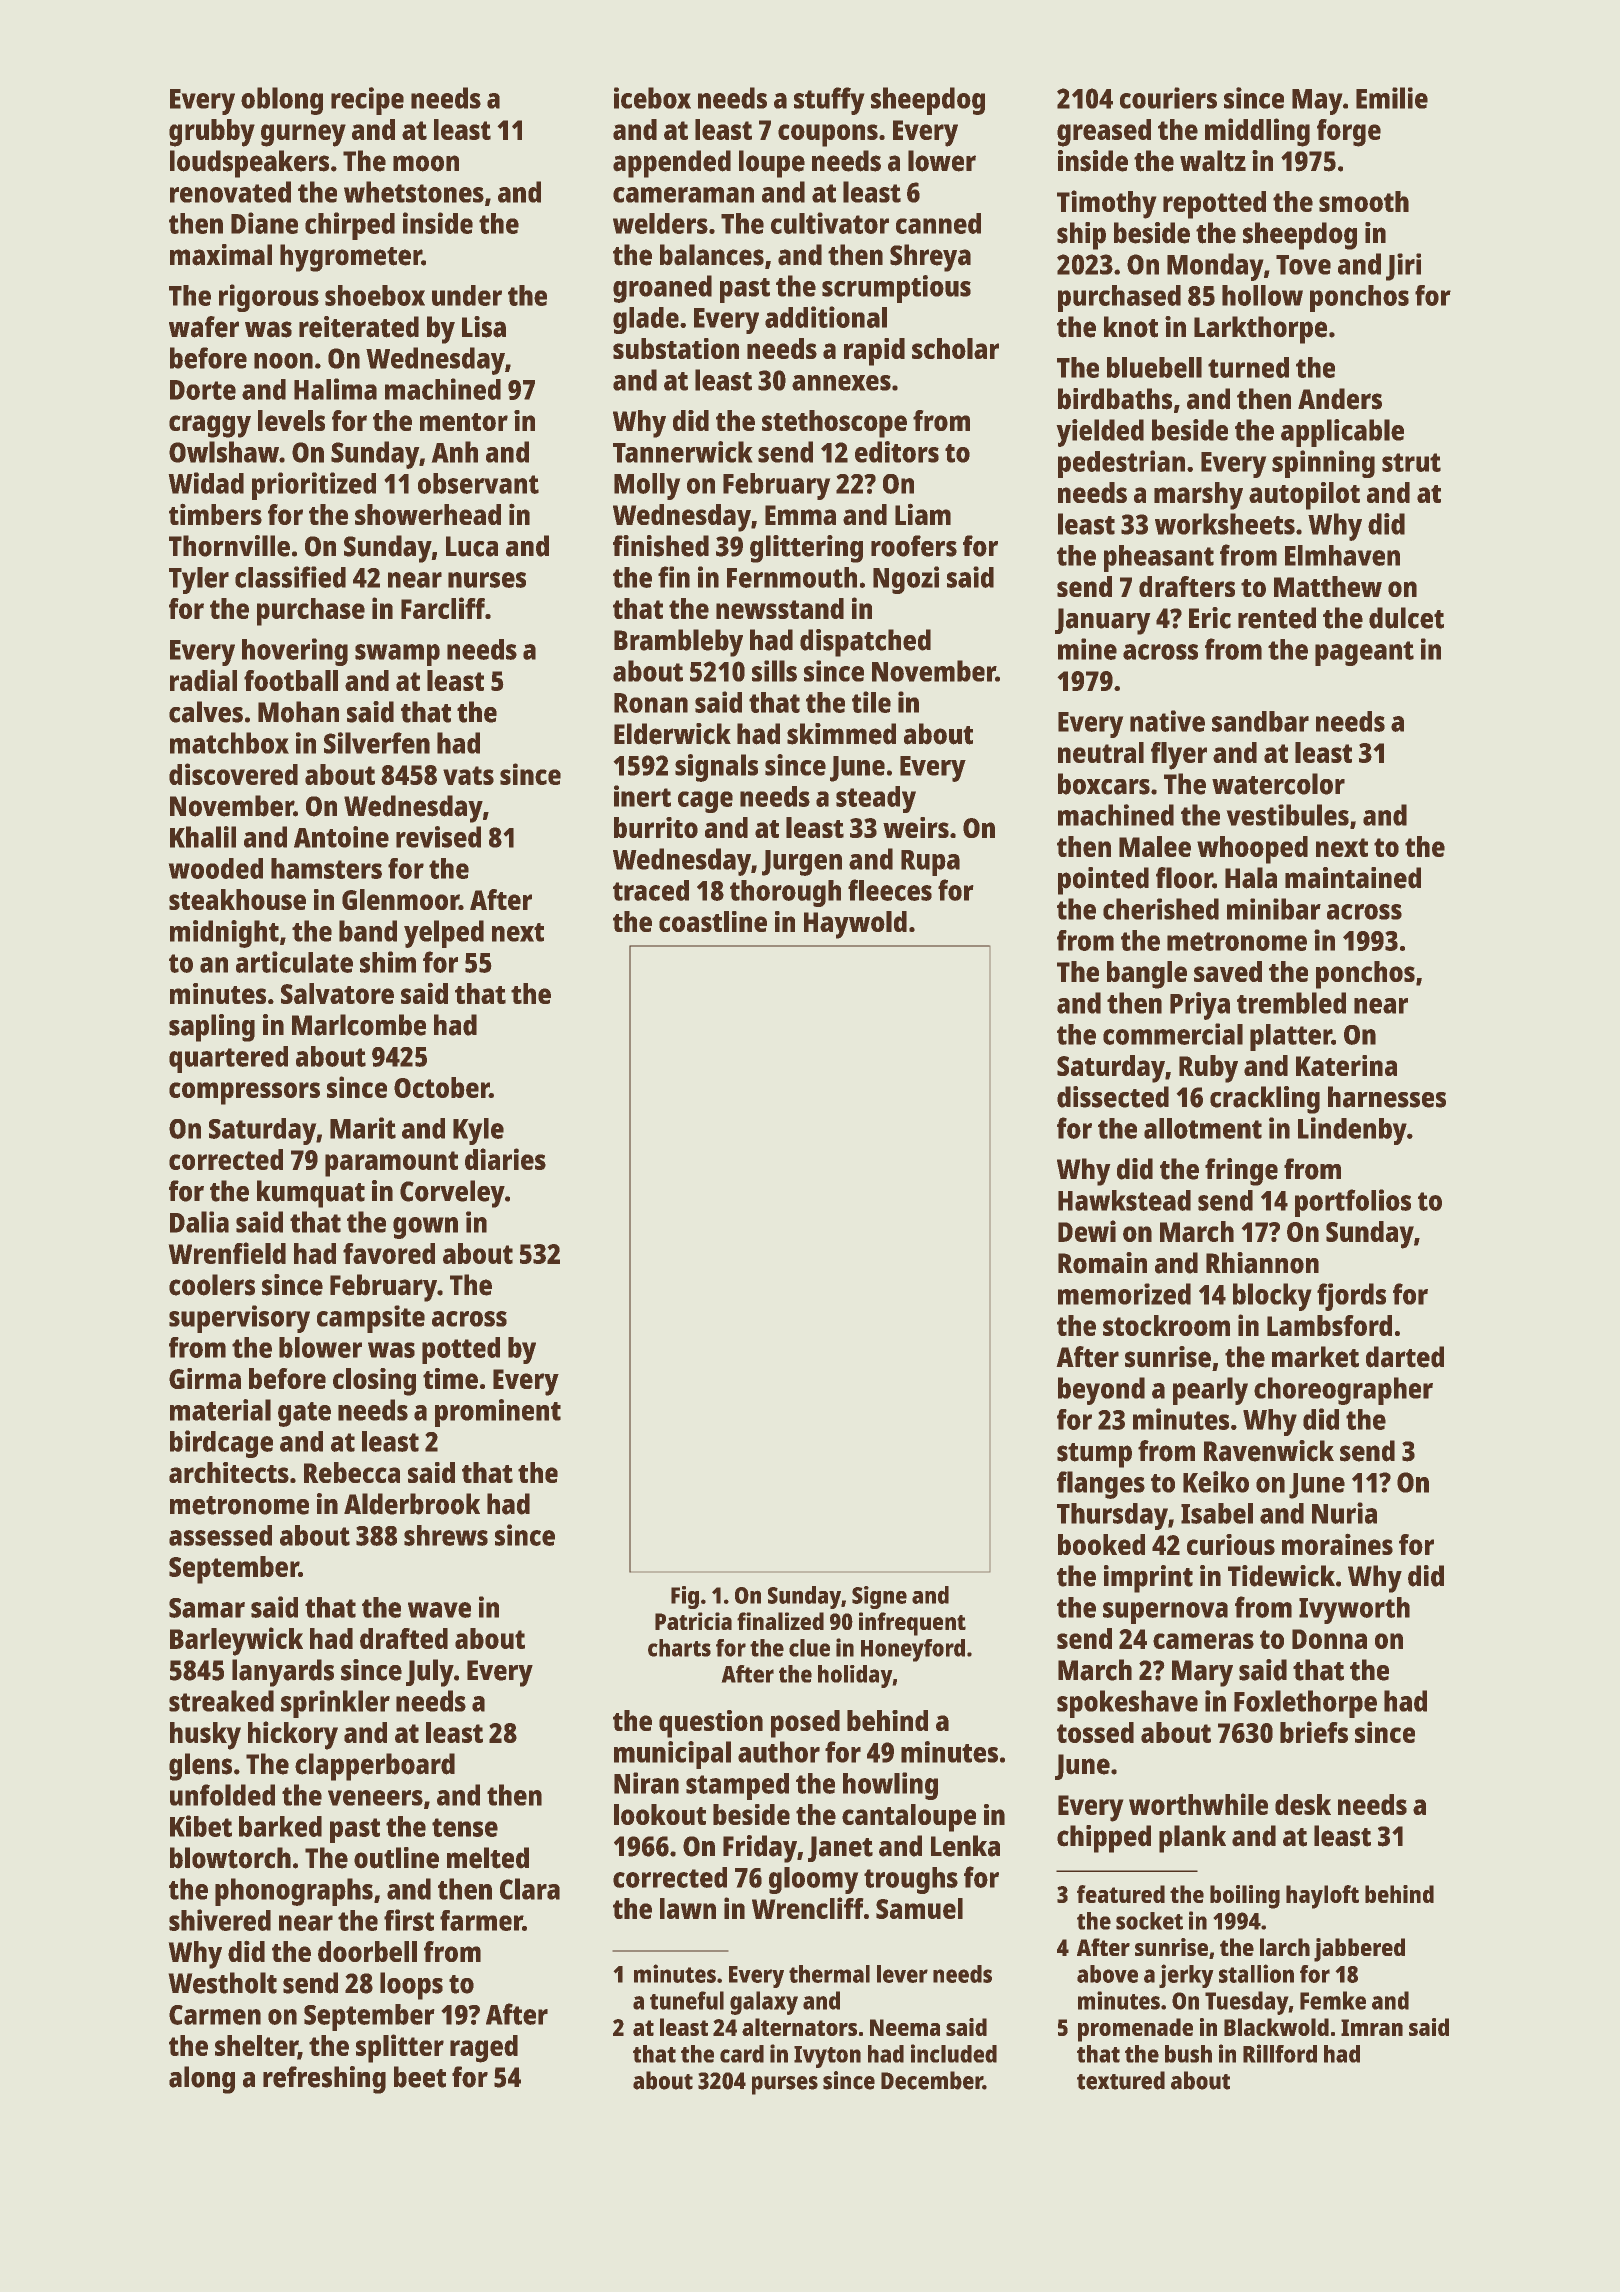  I want to click on stethoscope, so click(834, 424).
